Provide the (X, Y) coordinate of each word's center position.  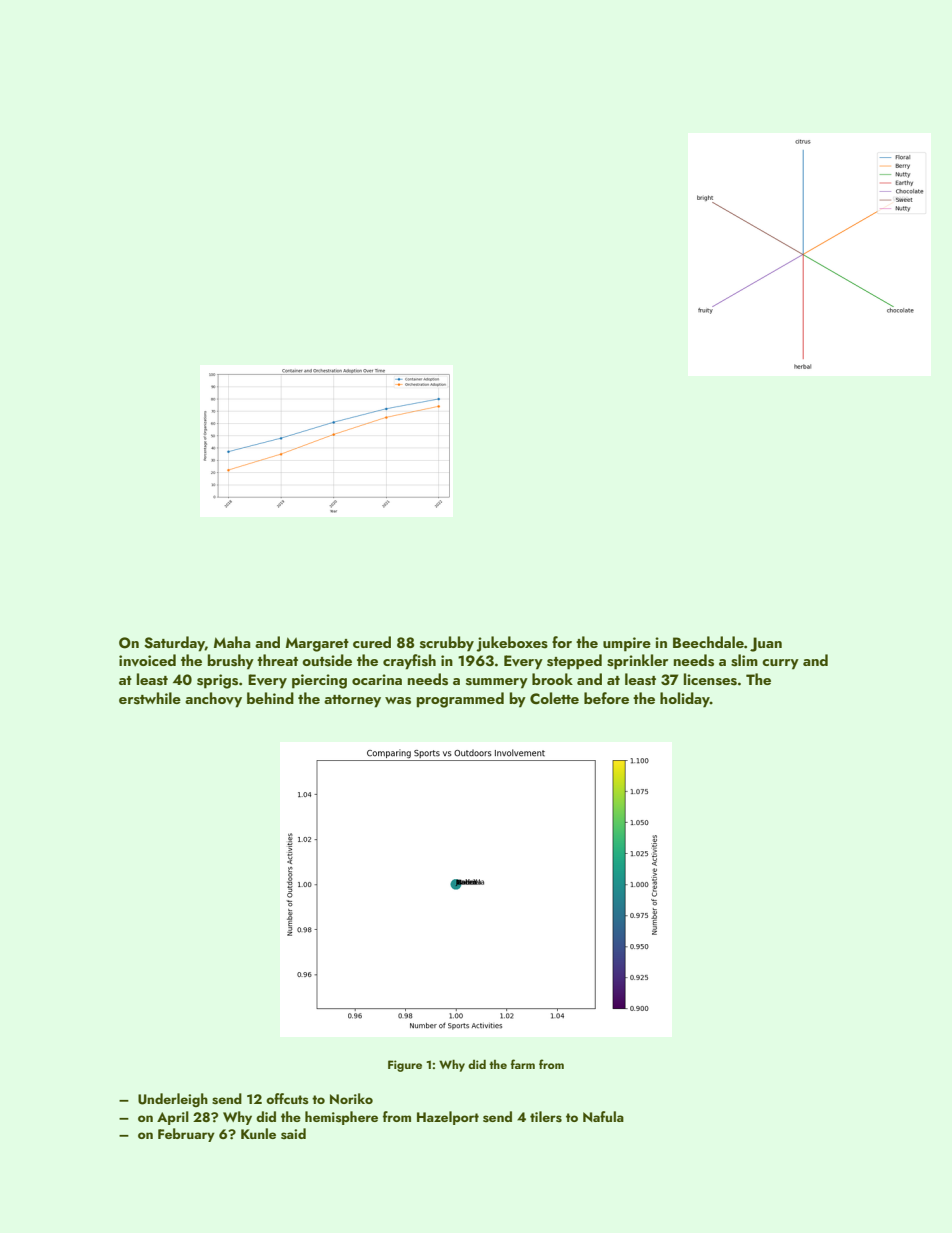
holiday (685, 700)
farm (523, 1064)
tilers (546, 1117)
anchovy (213, 700)
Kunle (258, 1133)
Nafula (603, 1116)
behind (270, 698)
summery (497, 683)
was (398, 701)
